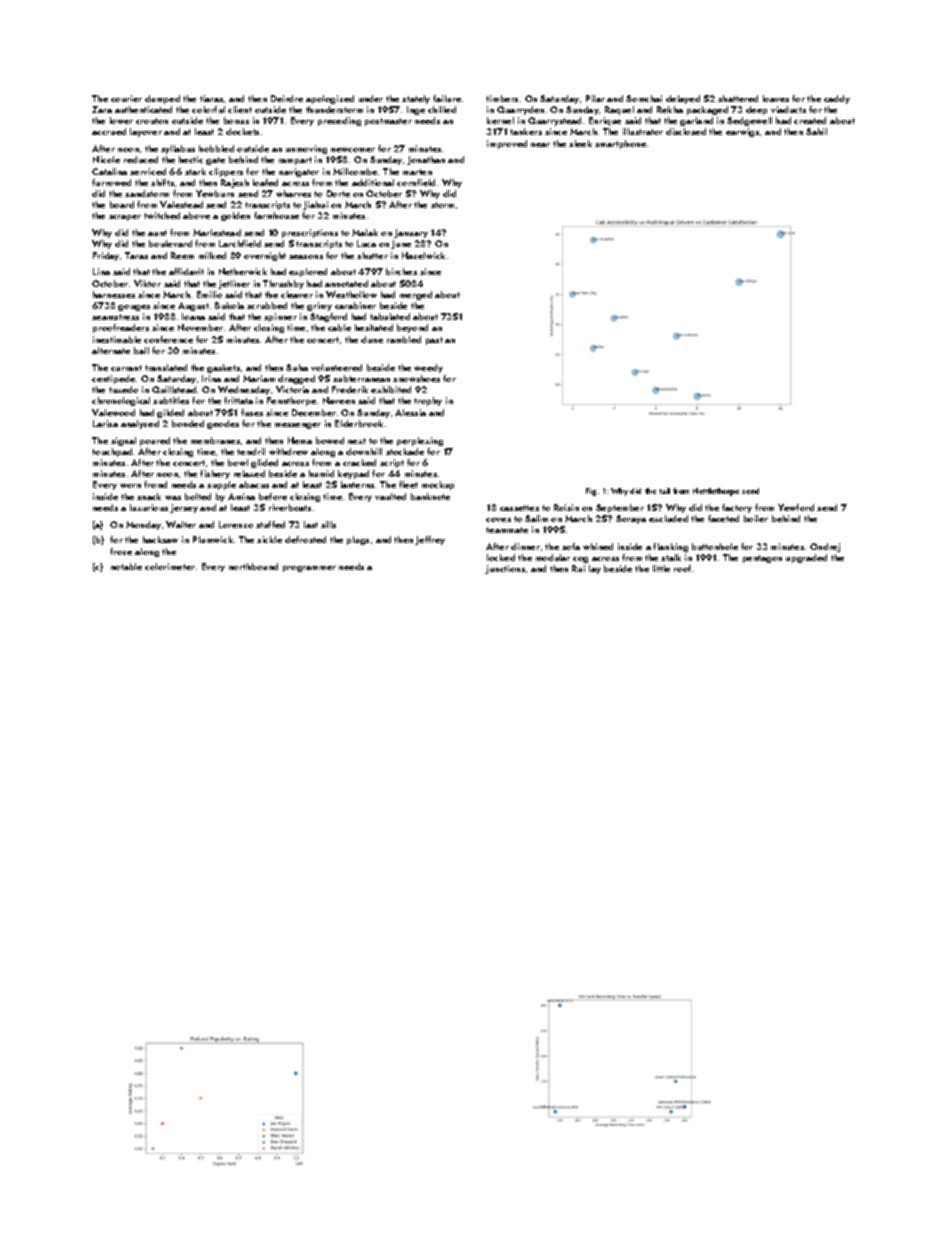 The width and height of the screenshot is (952, 1233). I want to click on lanterns, so click(357, 484).
